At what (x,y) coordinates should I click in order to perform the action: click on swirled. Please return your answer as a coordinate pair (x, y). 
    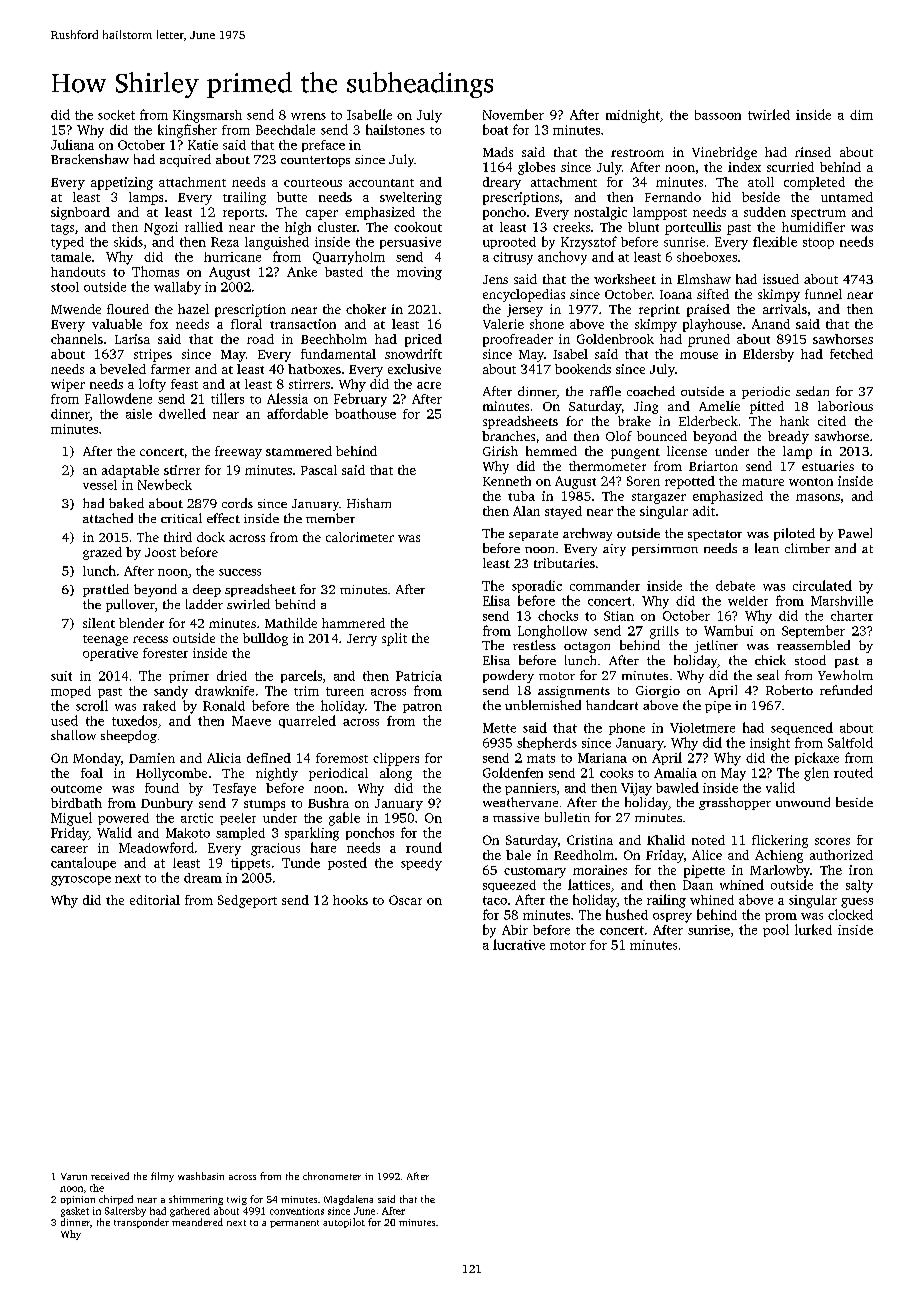
    Looking at the image, I should click on (248, 604).
